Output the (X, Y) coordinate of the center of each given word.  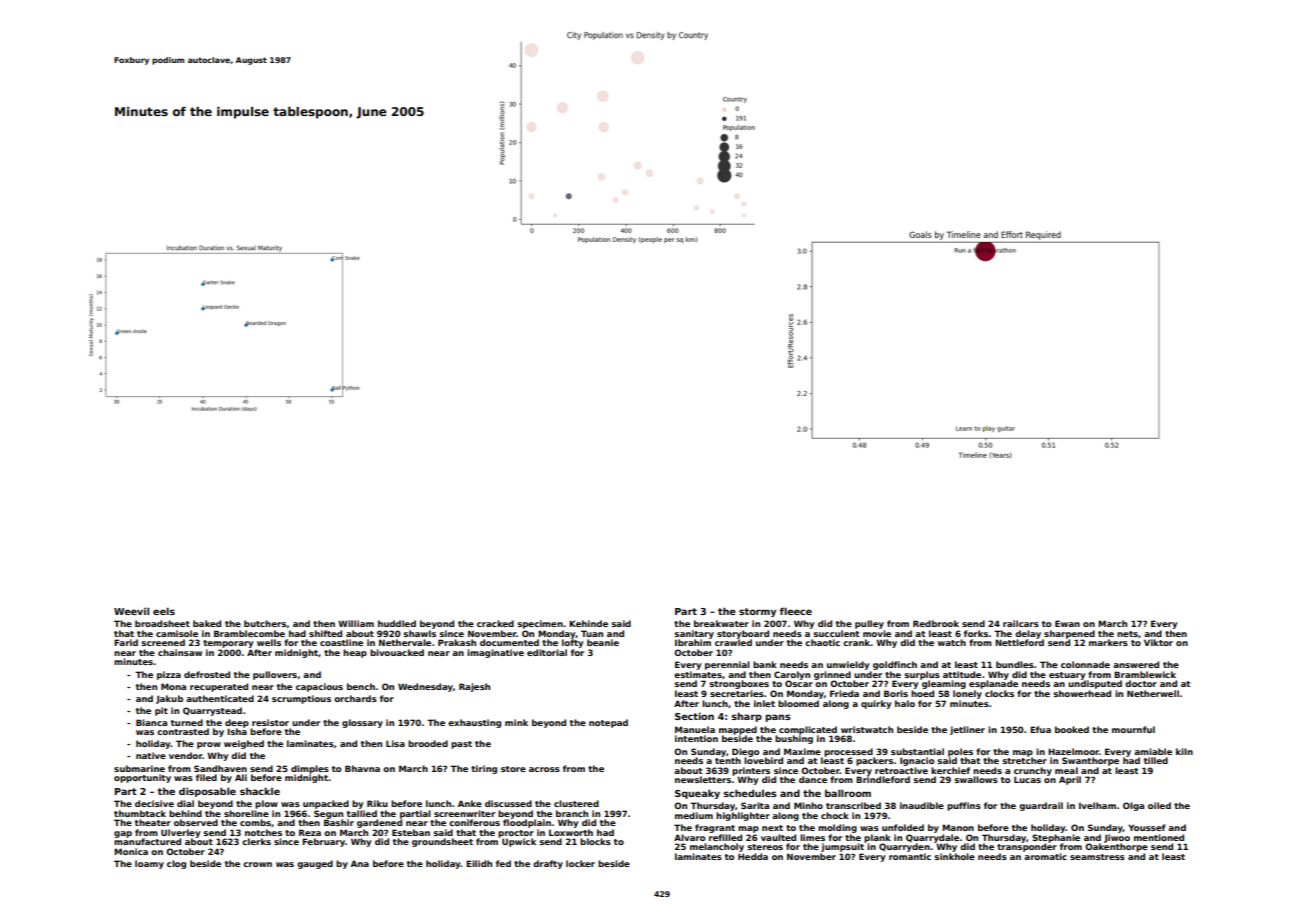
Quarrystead (212, 711)
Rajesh (474, 687)
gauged (315, 864)
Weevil (131, 611)
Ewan (1067, 623)
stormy (757, 612)
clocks (999, 693)
